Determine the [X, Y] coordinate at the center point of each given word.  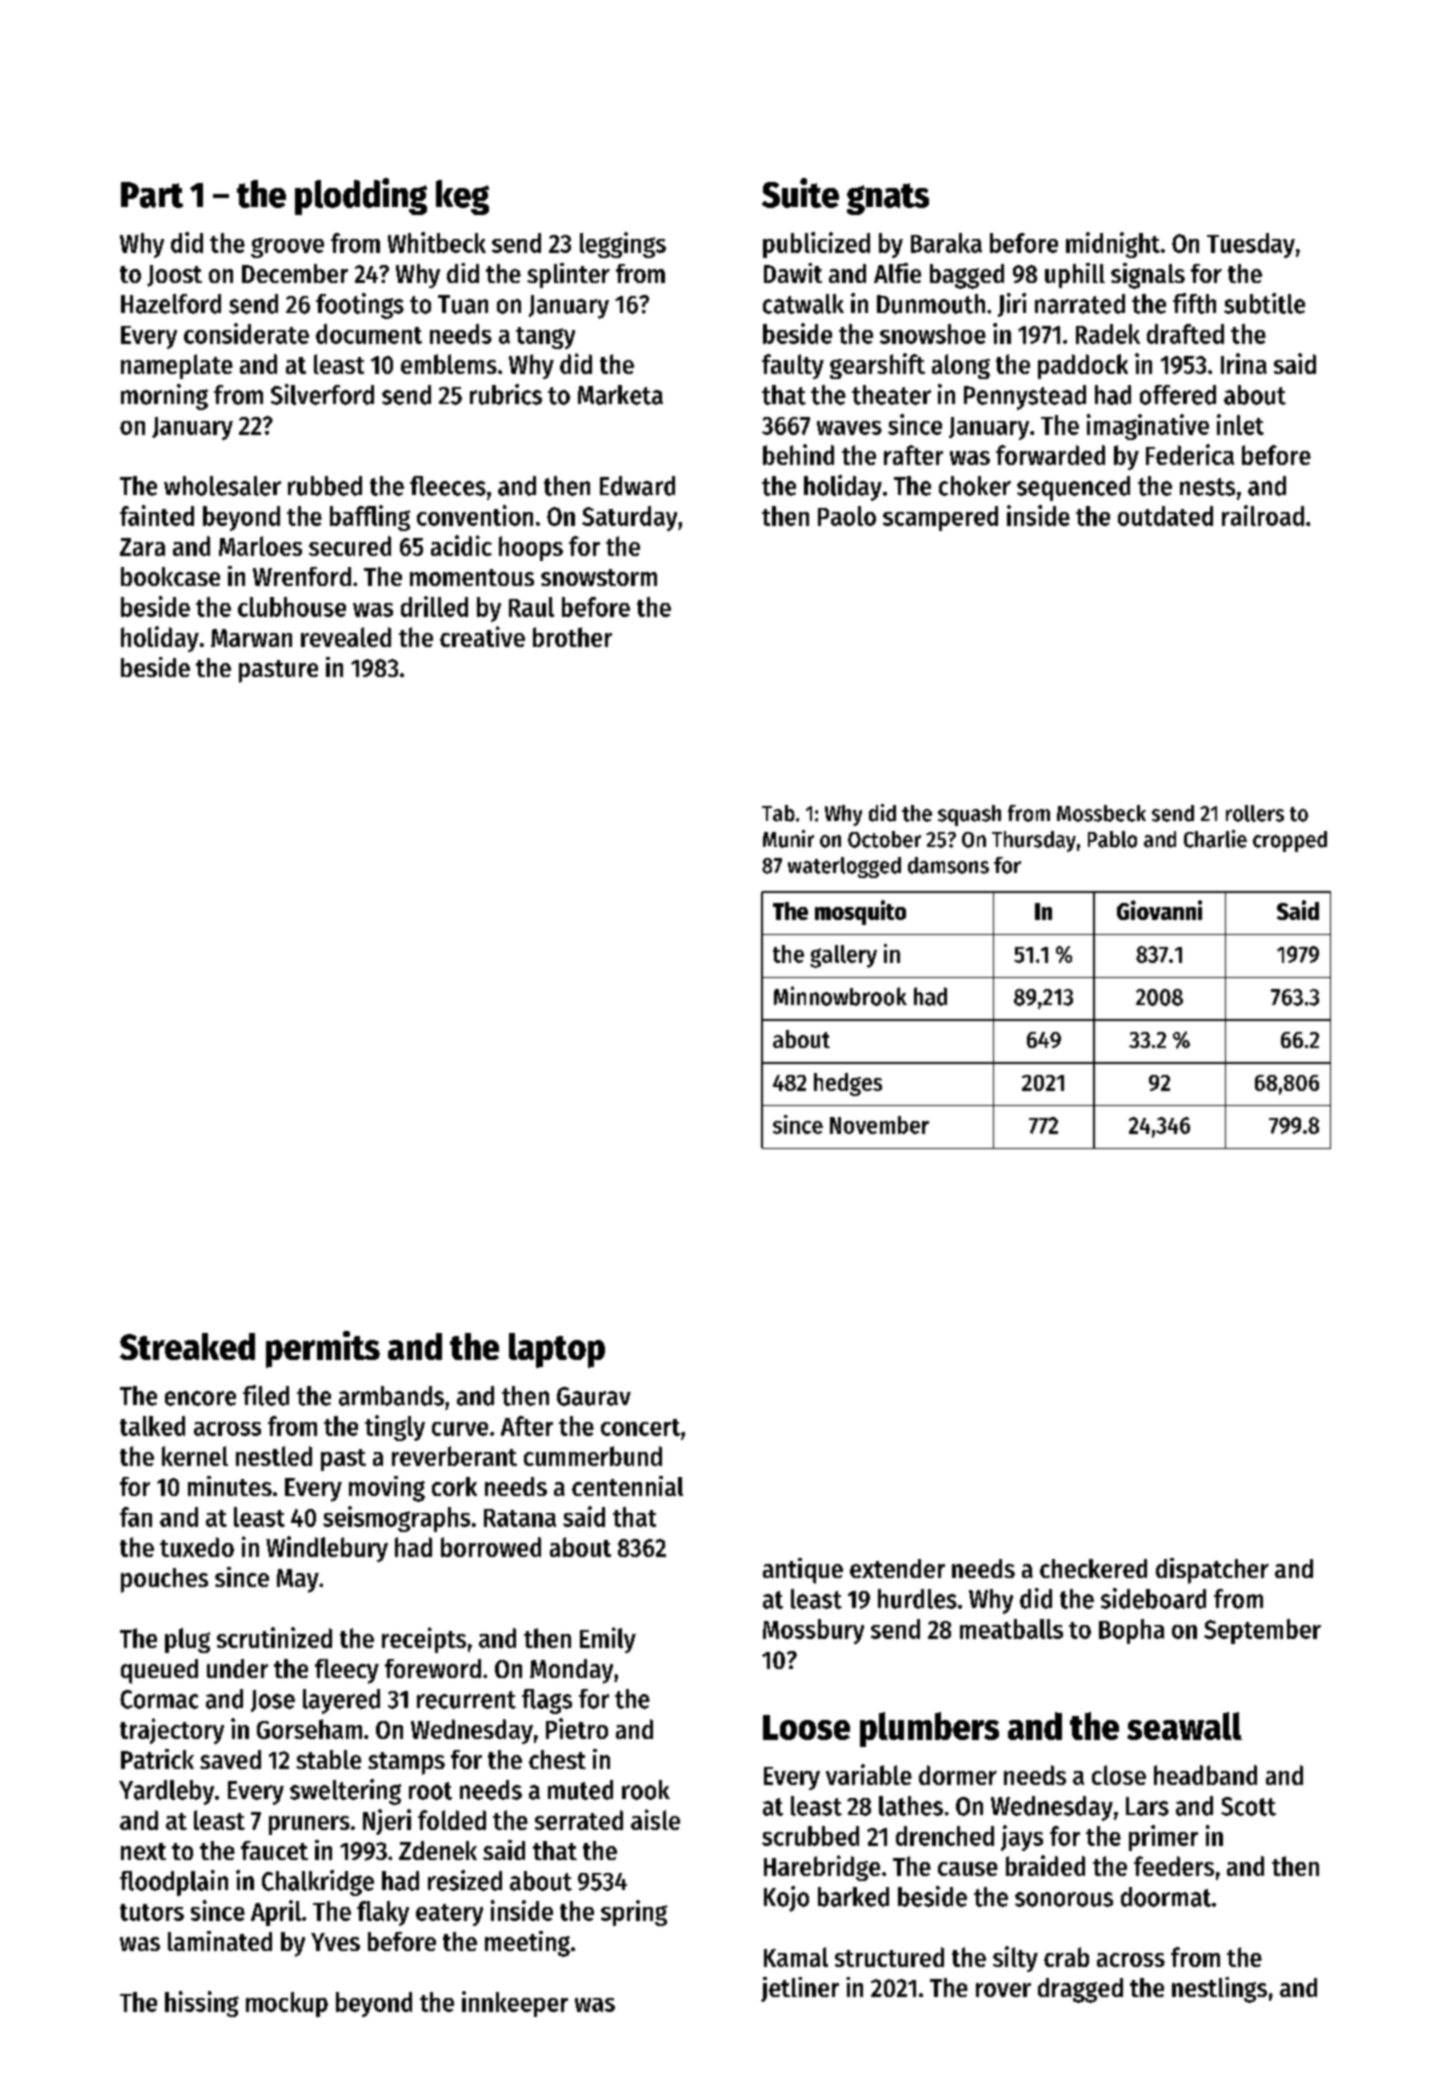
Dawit [793, 273]
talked [152, 1426]
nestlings [1219, 1990]
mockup [287, 2004]
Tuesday [1251, 245]
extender [897, 1568]
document [369, 334]
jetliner [800, 1989]
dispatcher [1212, 1571]
